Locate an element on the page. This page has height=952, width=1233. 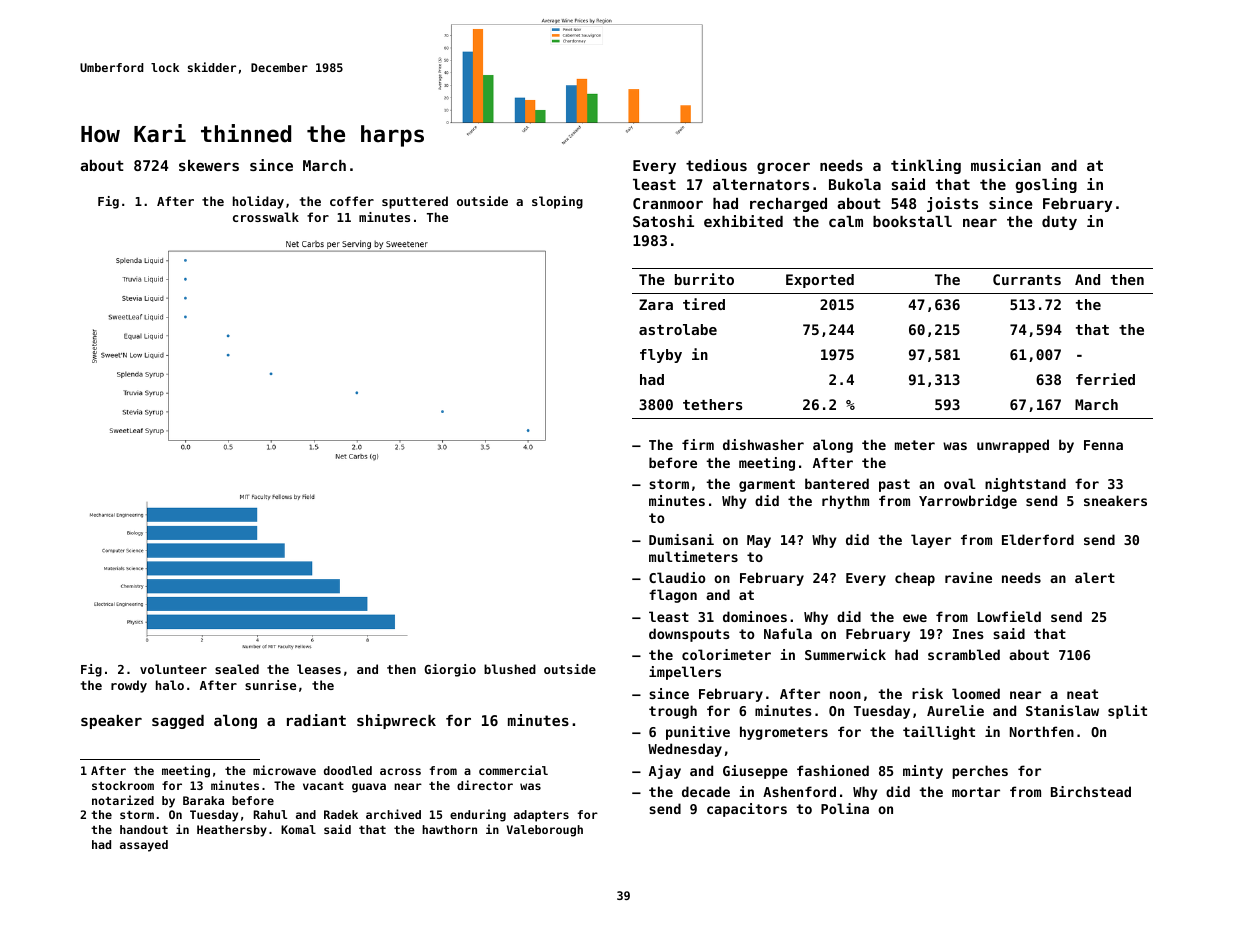
volunteer is located at coordinates (173, 669).
